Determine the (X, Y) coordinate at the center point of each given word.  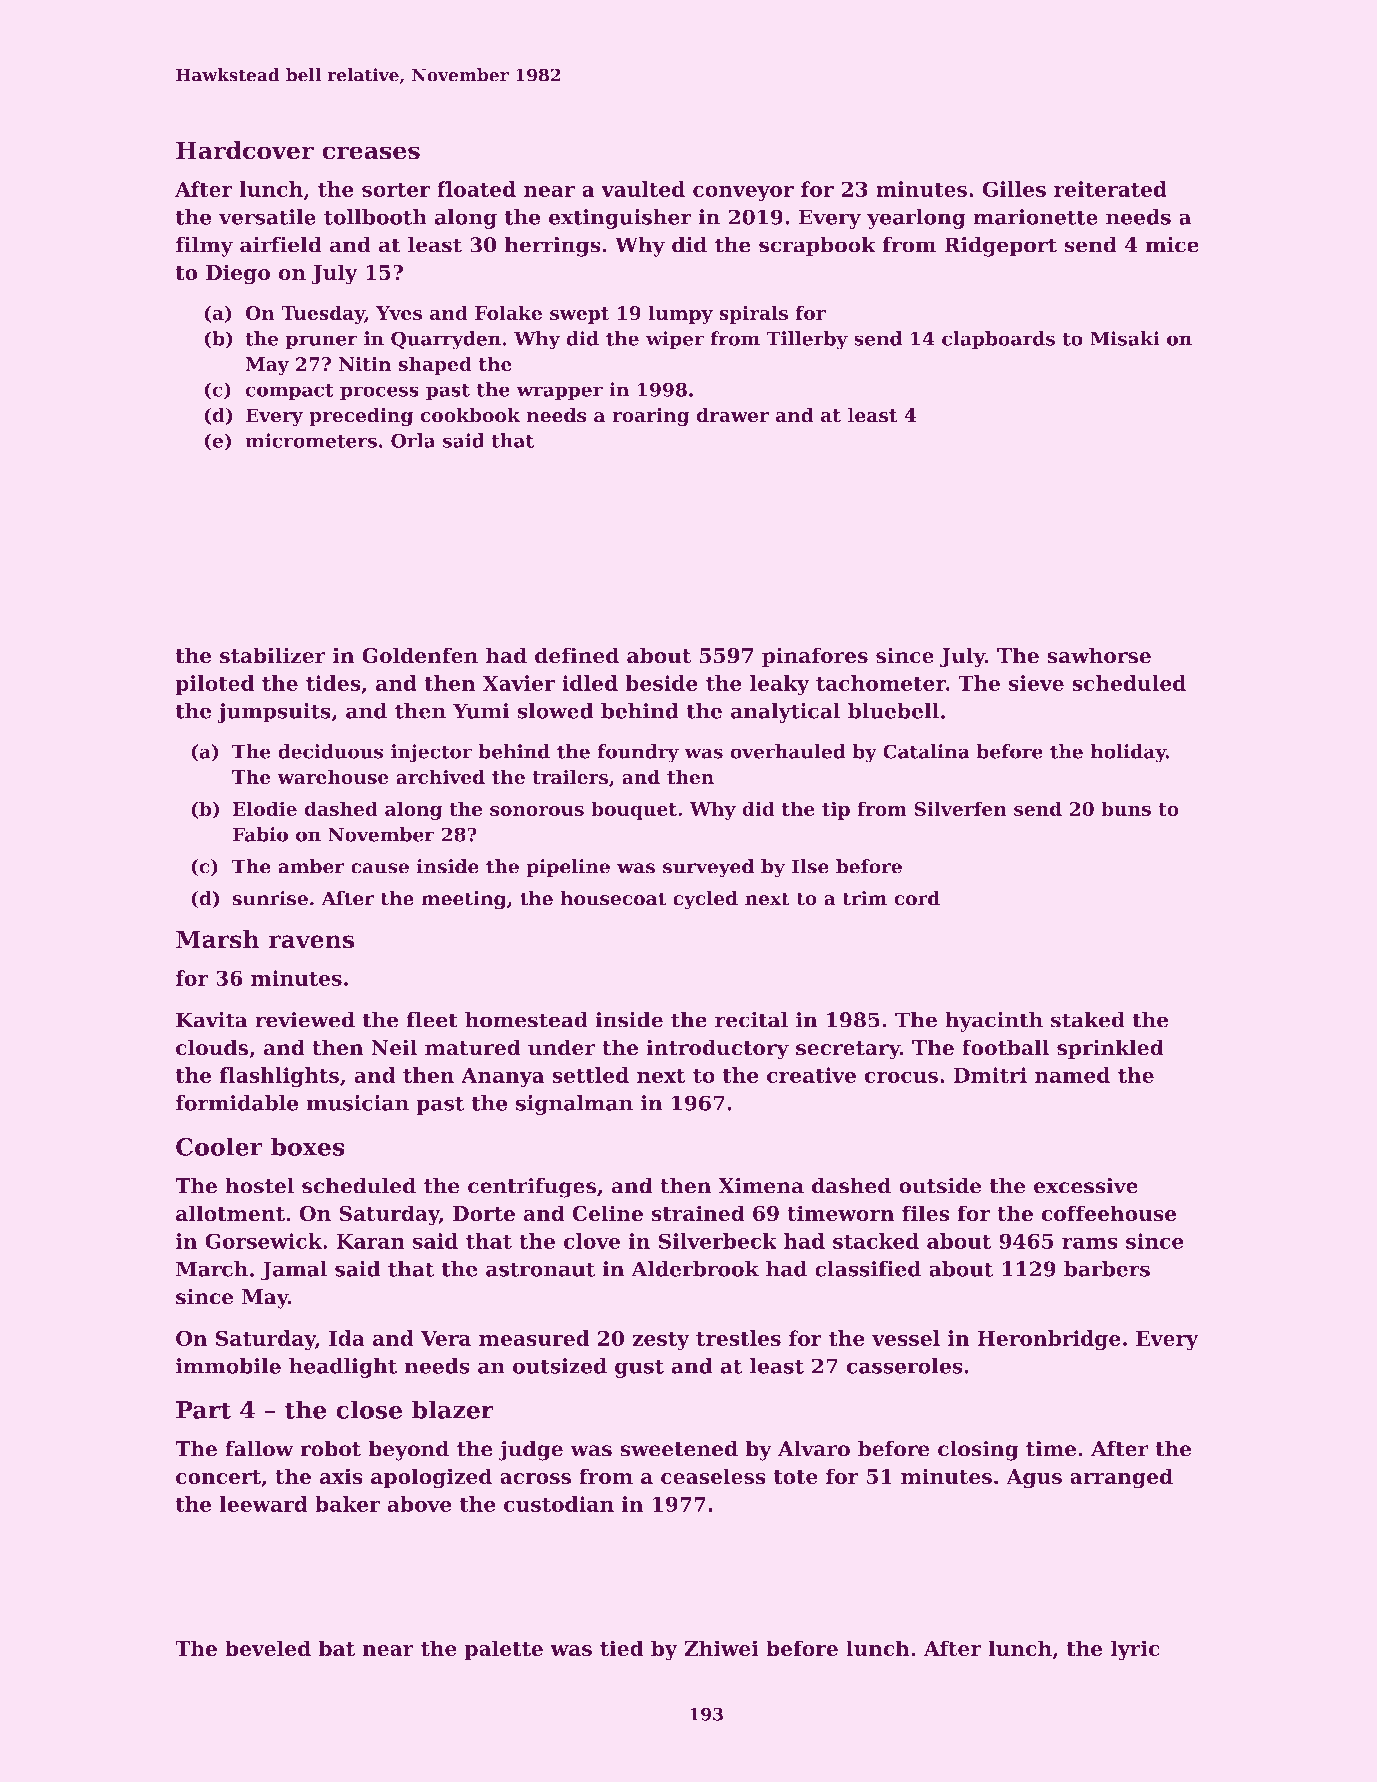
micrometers (311, 440)
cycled (705, 900)
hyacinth (994, 1022)
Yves (399, 313)
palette (504, 1650)
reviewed (305, 1020)
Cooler (219, 1146)
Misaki (1124, 338)
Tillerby (807, 340)
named (1072, 1075)
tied (621, 1648)
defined (577, 655)
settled (590, 1075)
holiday (1128, 753)
